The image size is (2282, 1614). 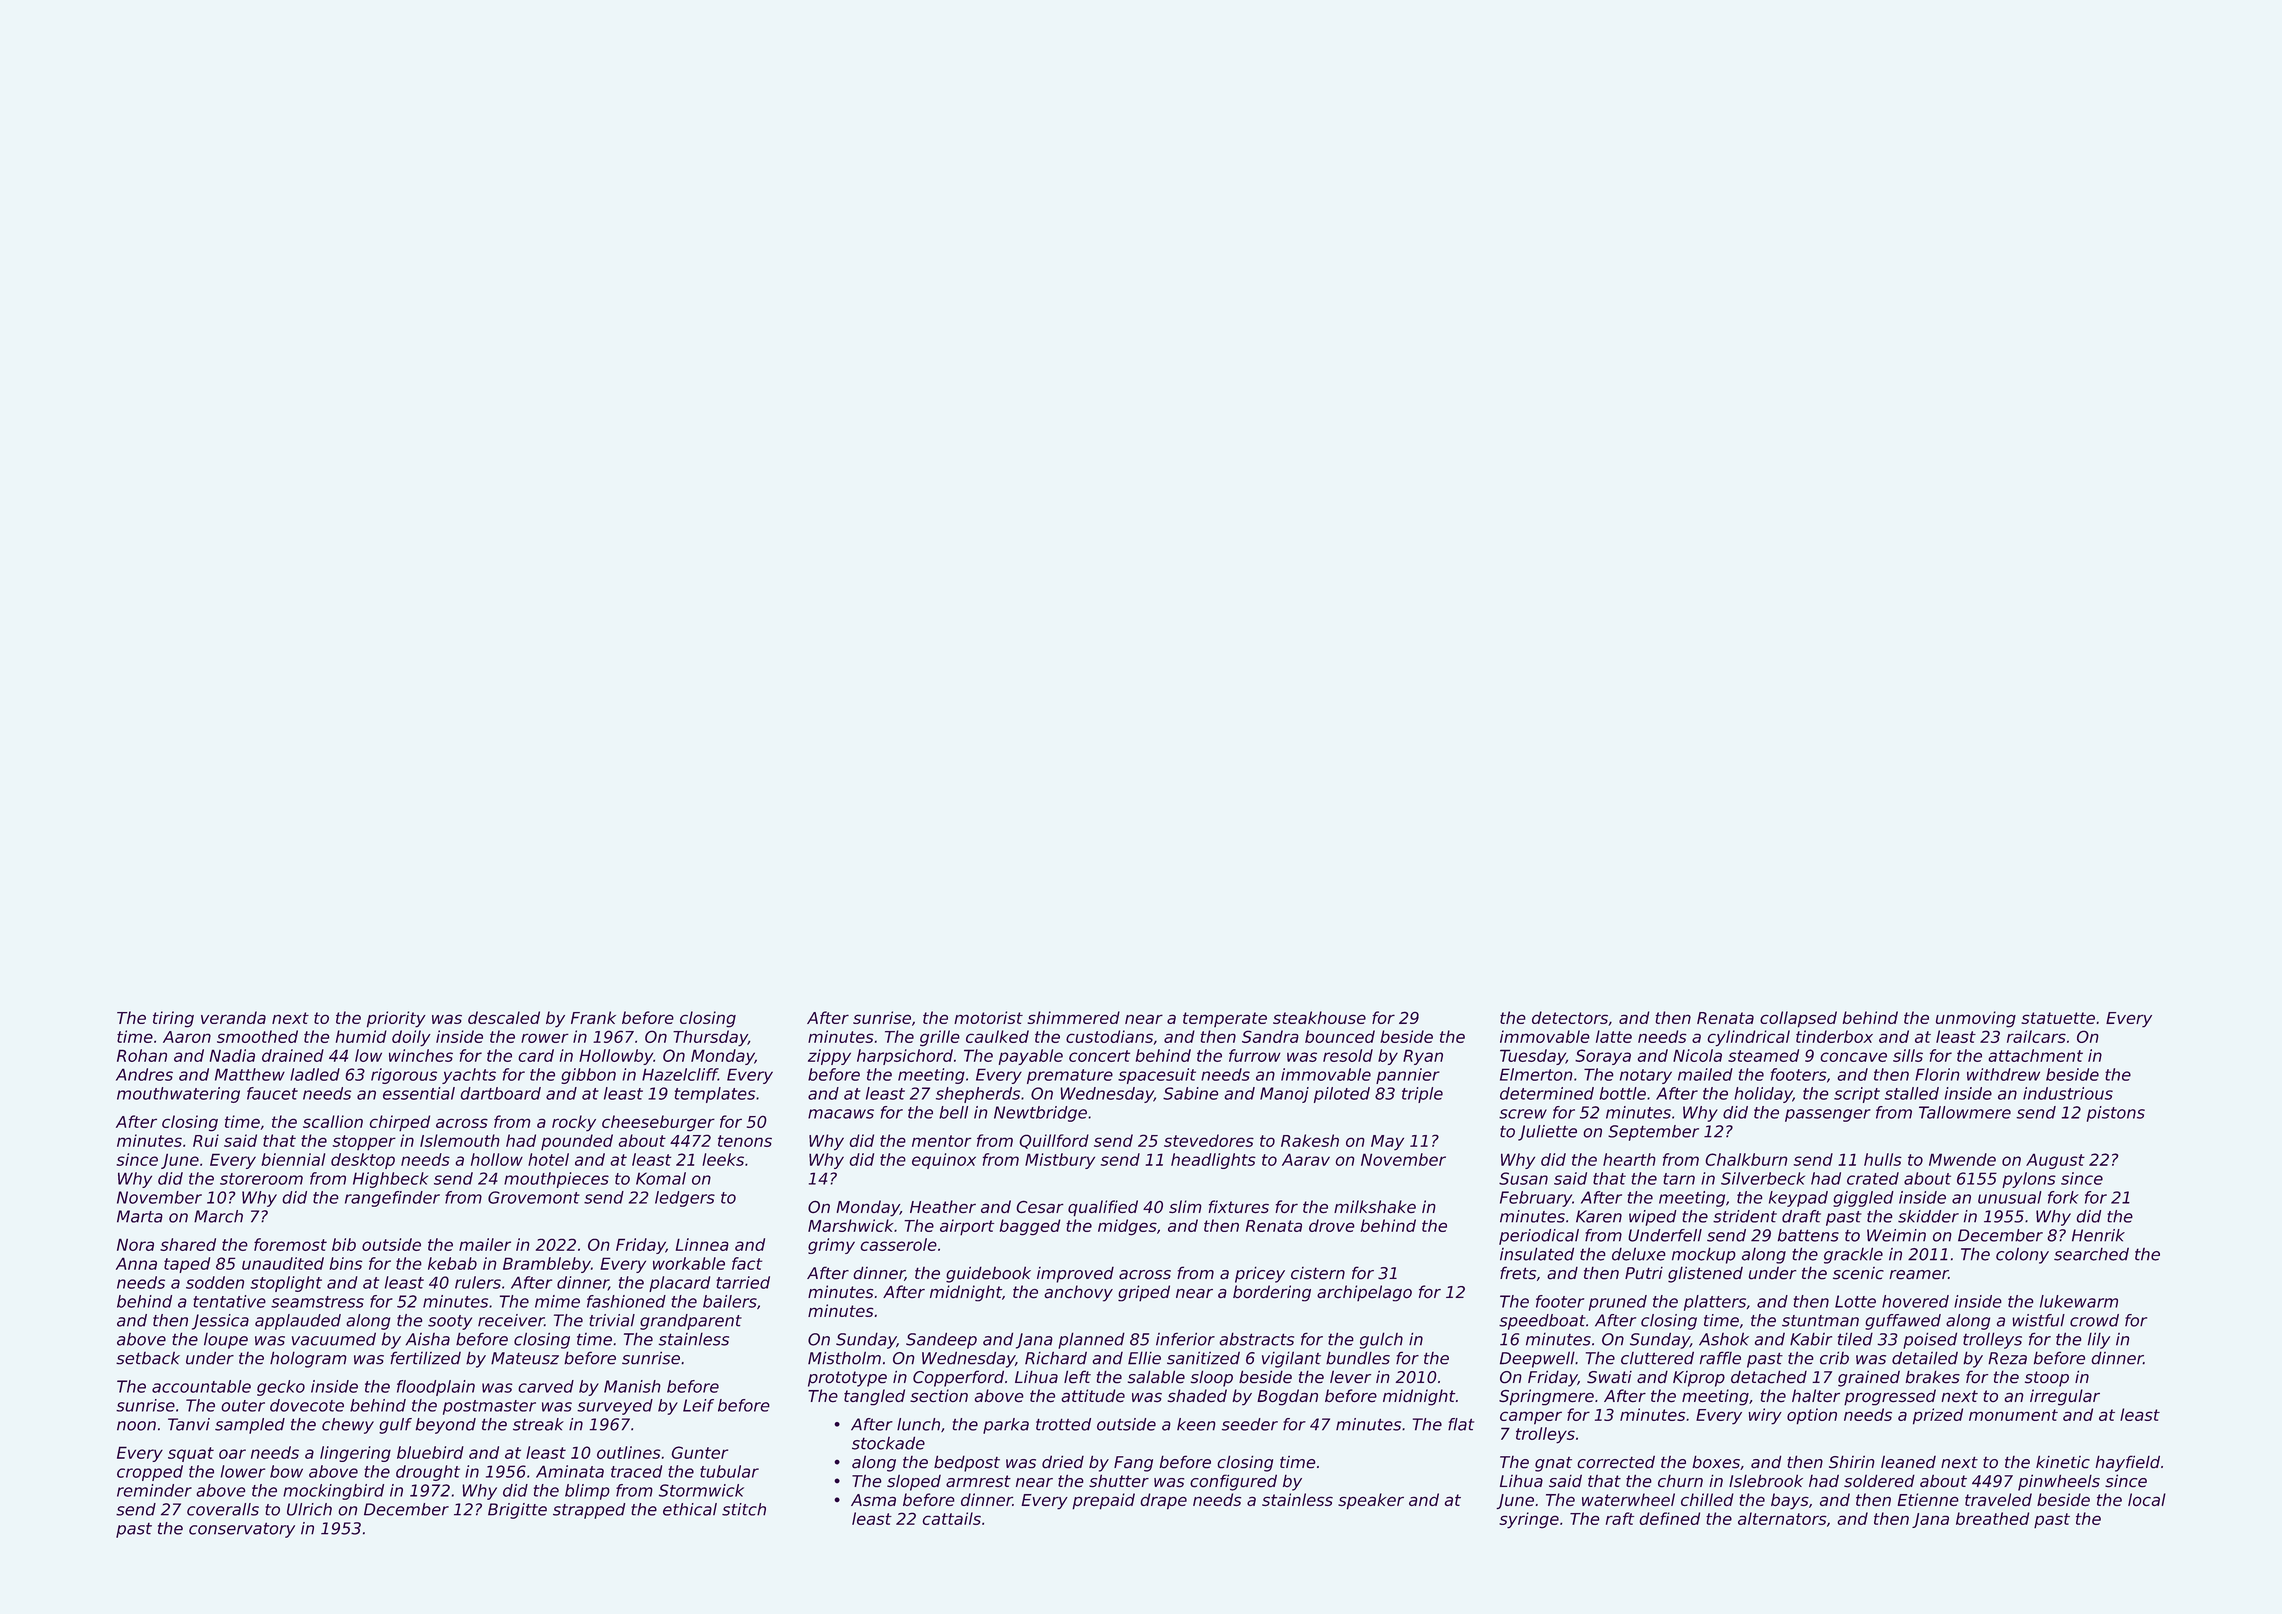 What do you see at coordinates (421, 1055) in the image?
I see `winches` at bounding box center [421, 1055].
